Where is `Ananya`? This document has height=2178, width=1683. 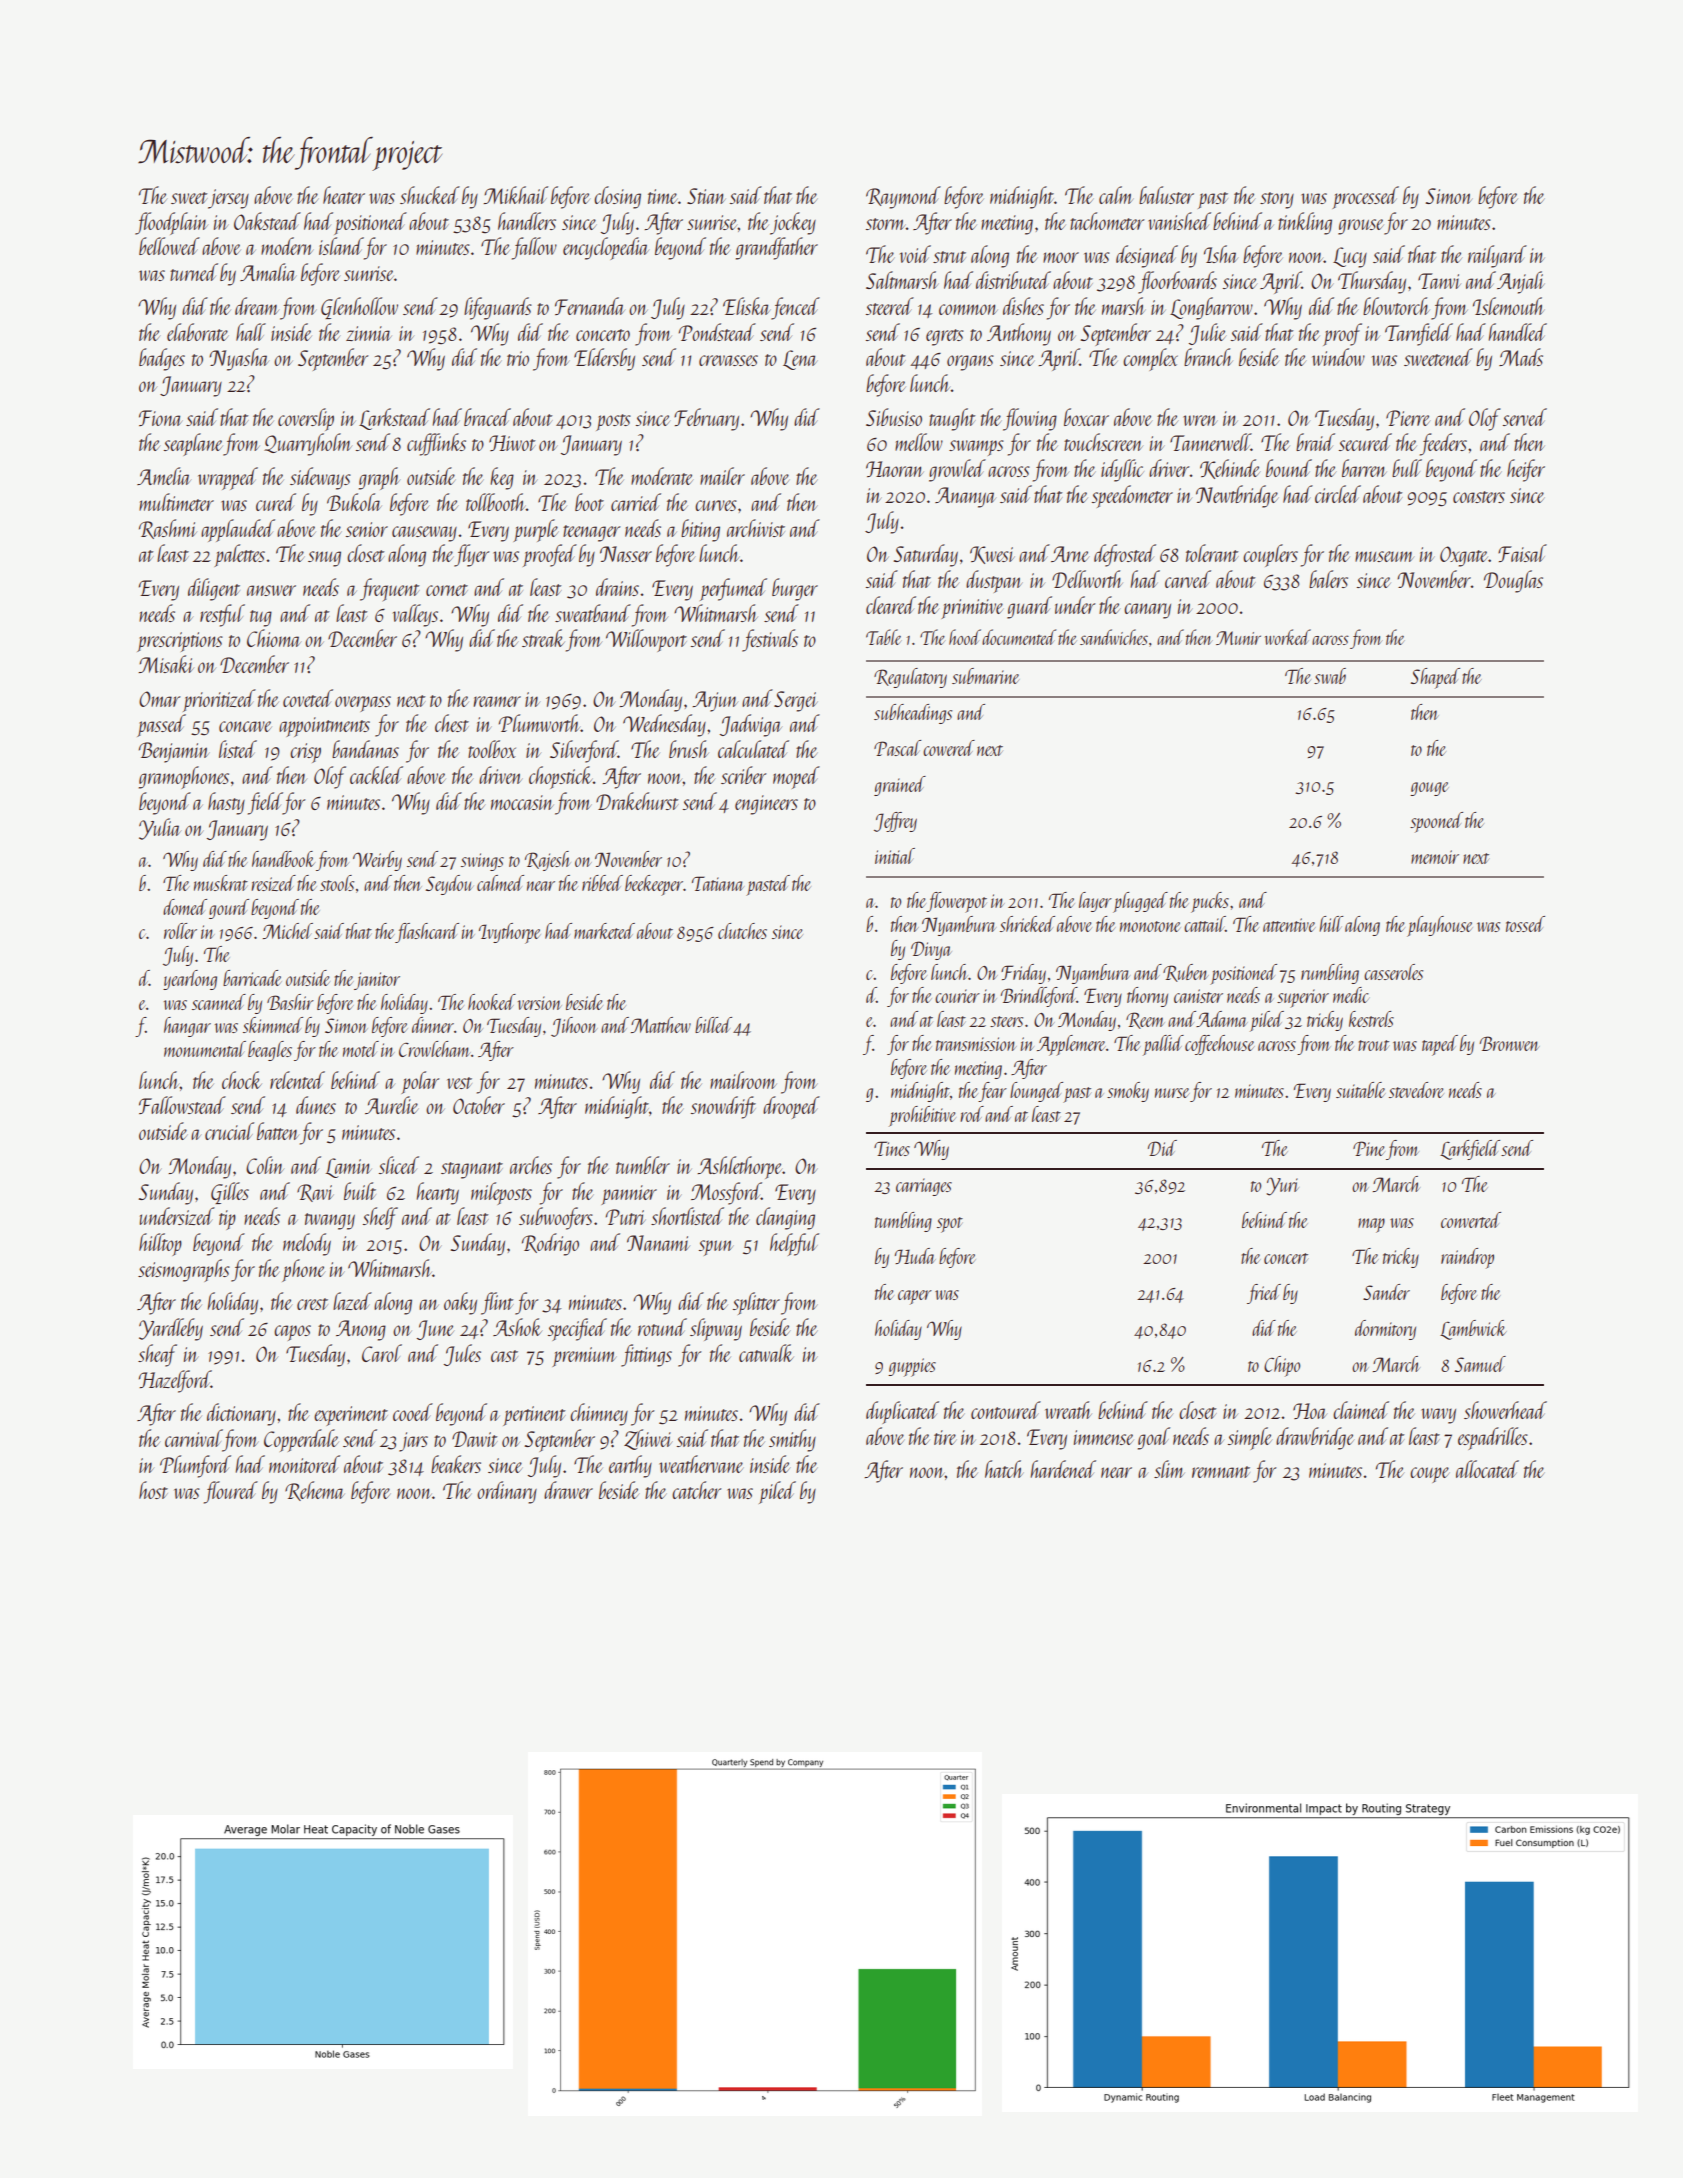 Ananya is located at coordinates (965, 497).
